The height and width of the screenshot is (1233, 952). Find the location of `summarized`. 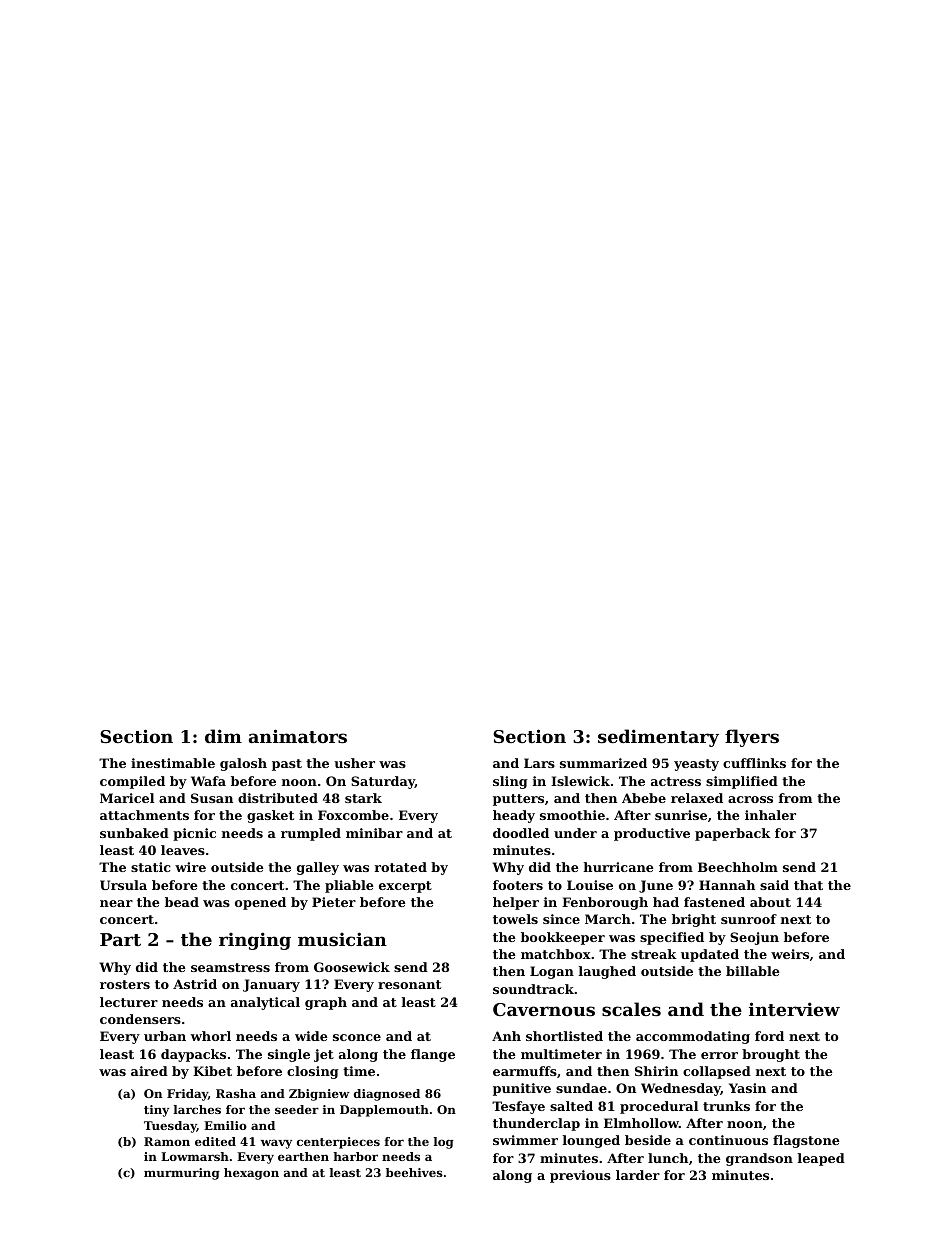

summarized is located at coordinates (603, 763).
